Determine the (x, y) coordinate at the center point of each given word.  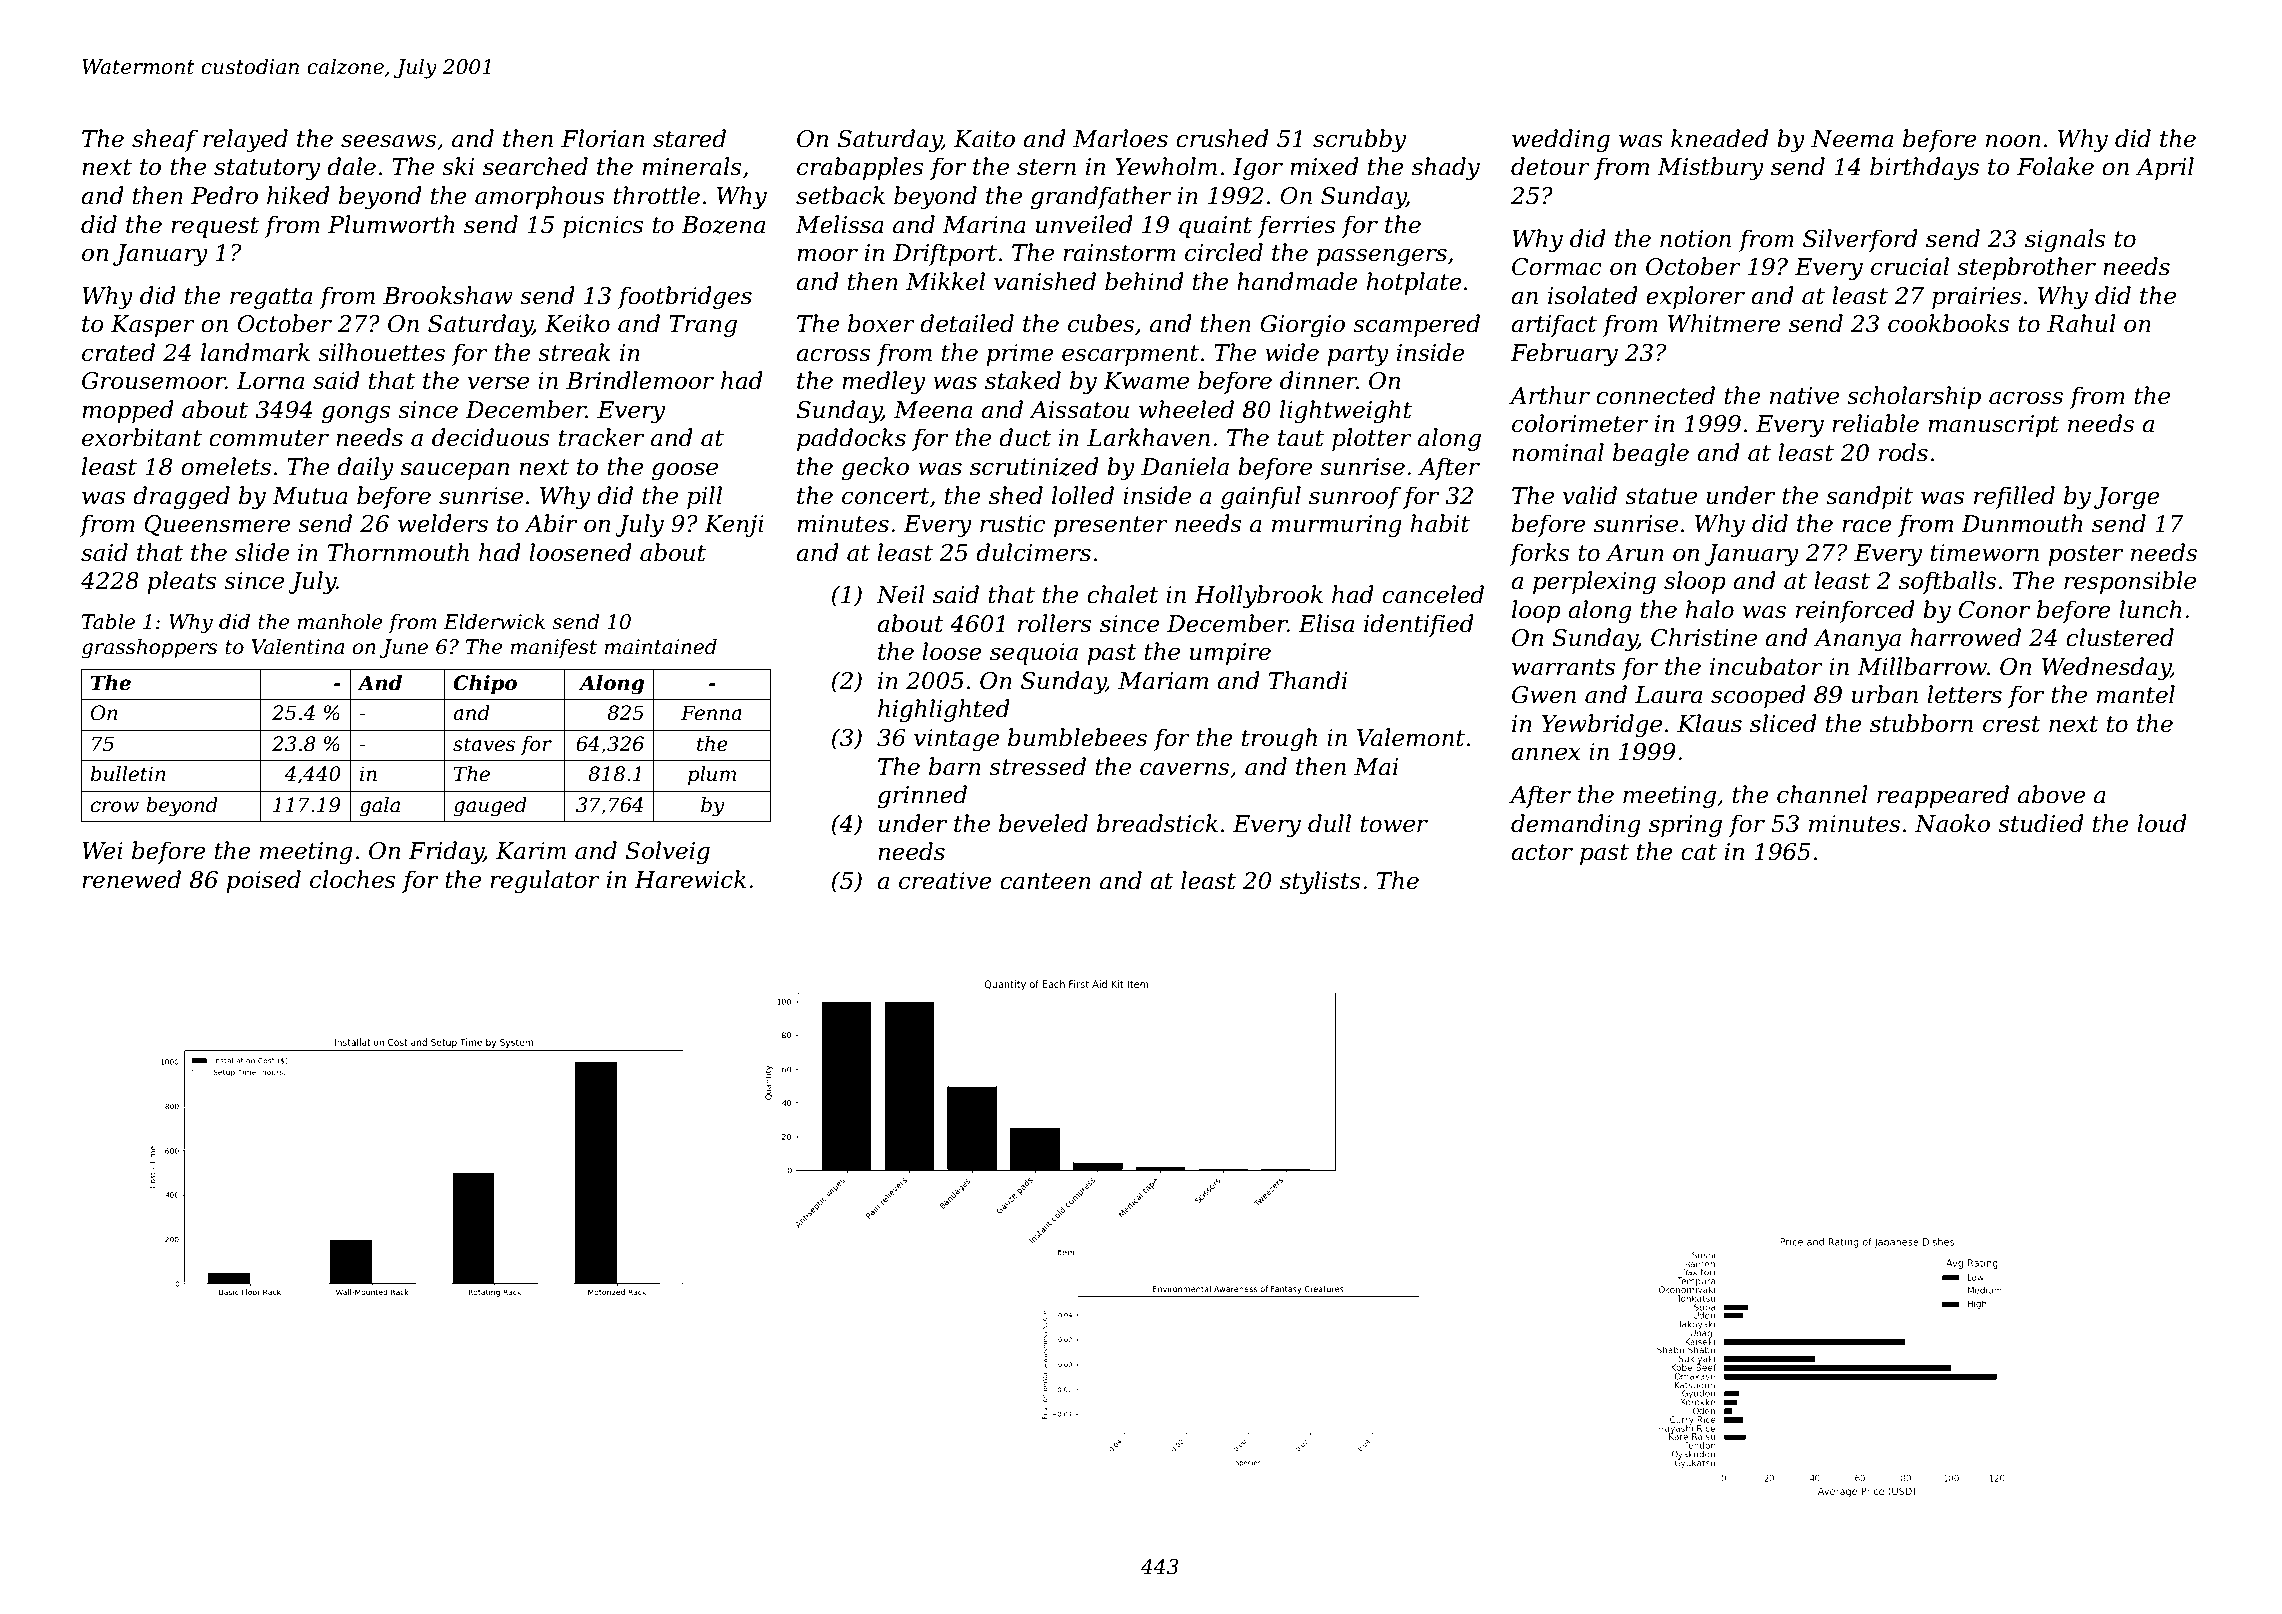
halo (1710, 609)
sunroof (1355, 497)
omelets (226, 466)
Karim (531, 851)
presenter (1111, 526)
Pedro (224, 195)
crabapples (860, 168)
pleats (182, 582)
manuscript (1993, 426)
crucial (1910, 266)
